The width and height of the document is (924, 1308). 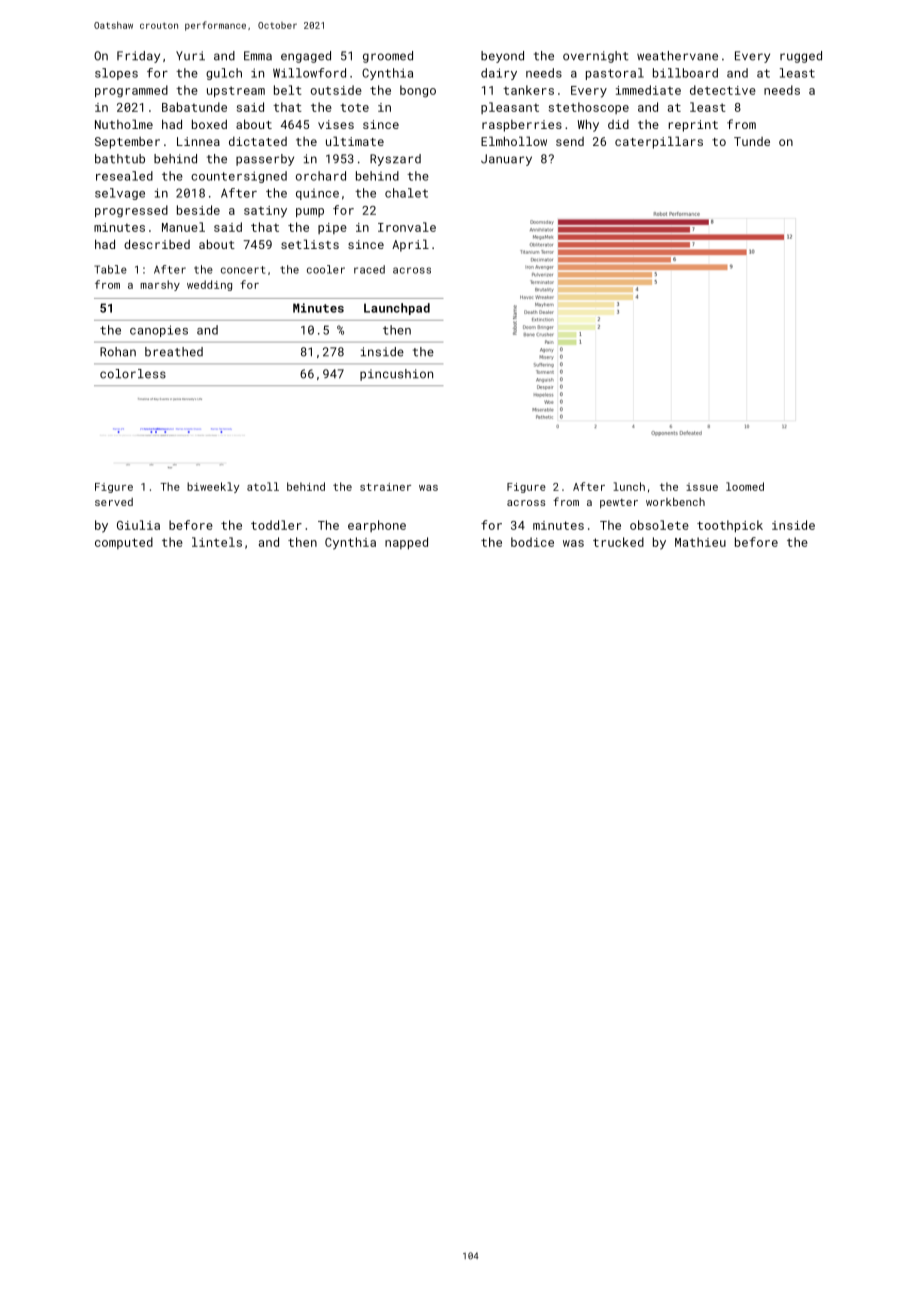 What do you see at coordinates (801, 57) in the document?
I see `rugged` at bounding box center [801, 57].
